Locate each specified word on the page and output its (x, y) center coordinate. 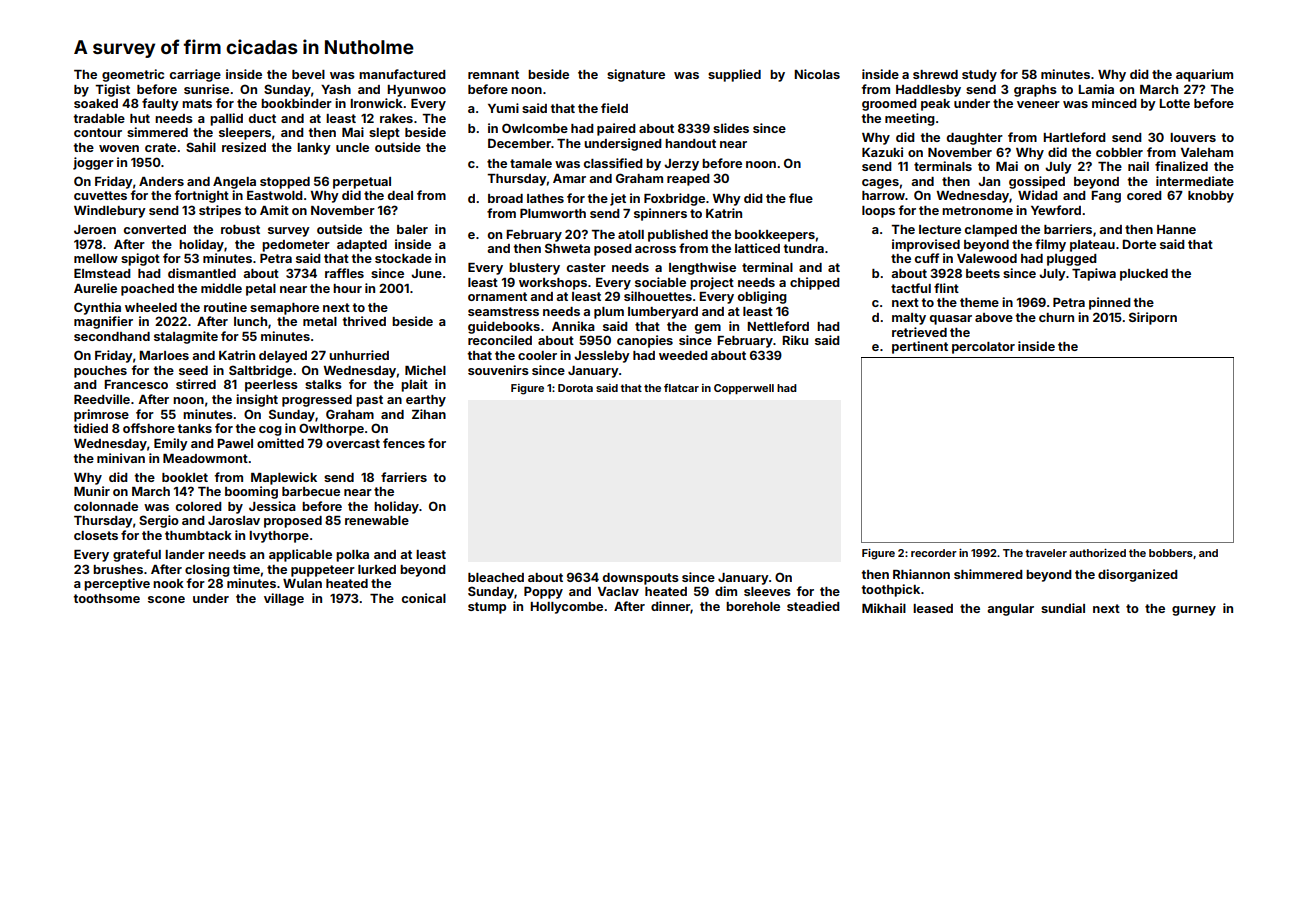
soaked (96, 103)
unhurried (359, 355)
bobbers (1171, 553)
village (284, 599)
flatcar (681, 388)
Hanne (1176, 229)
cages (880, 184)
